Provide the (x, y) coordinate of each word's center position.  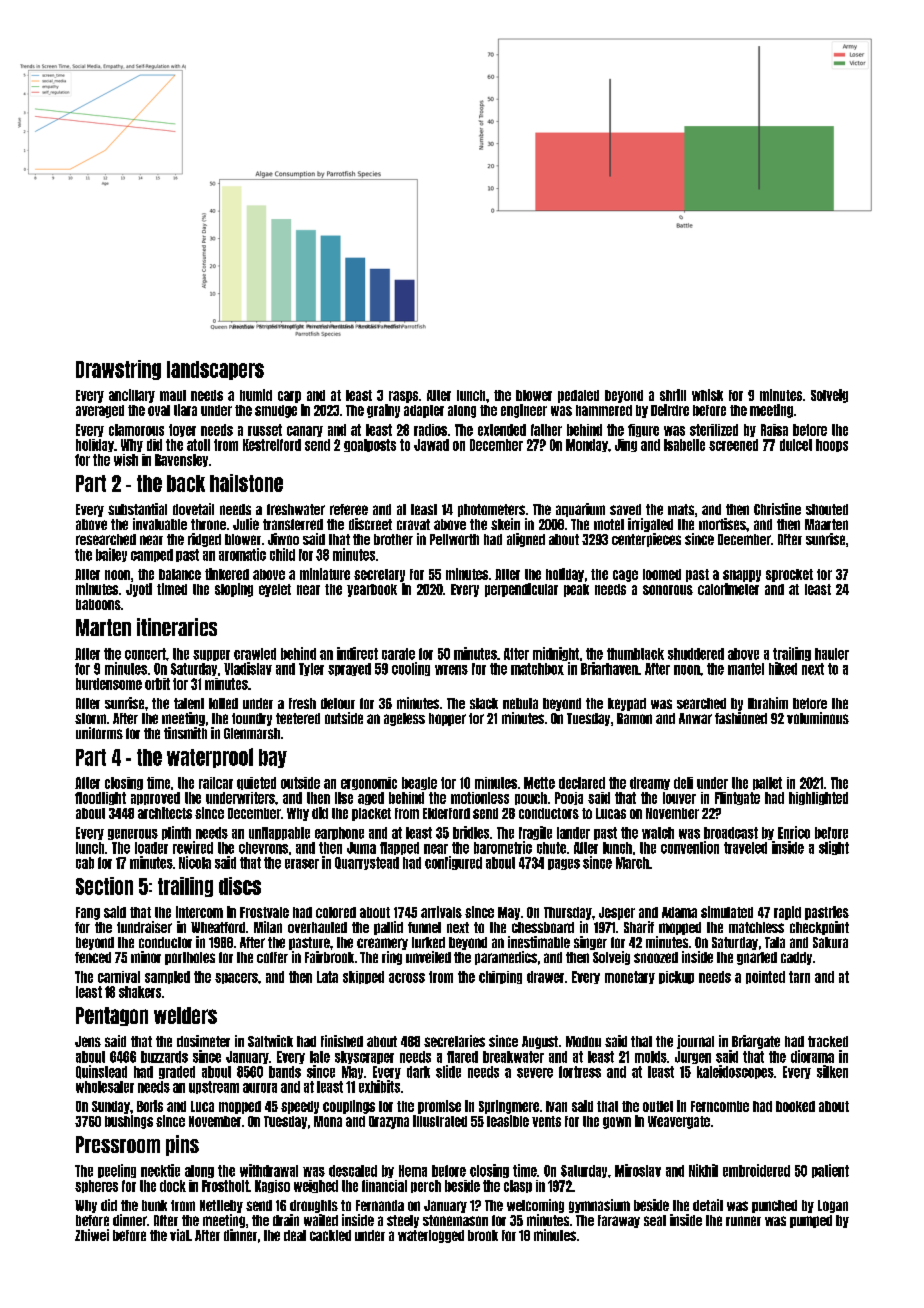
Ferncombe (720, 1106)
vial (179, 1235)
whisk (707, 395)
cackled (330, 1235)
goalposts (370, 445)
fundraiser (144, 927)
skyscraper (364, 1057)
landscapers (215, 370)
